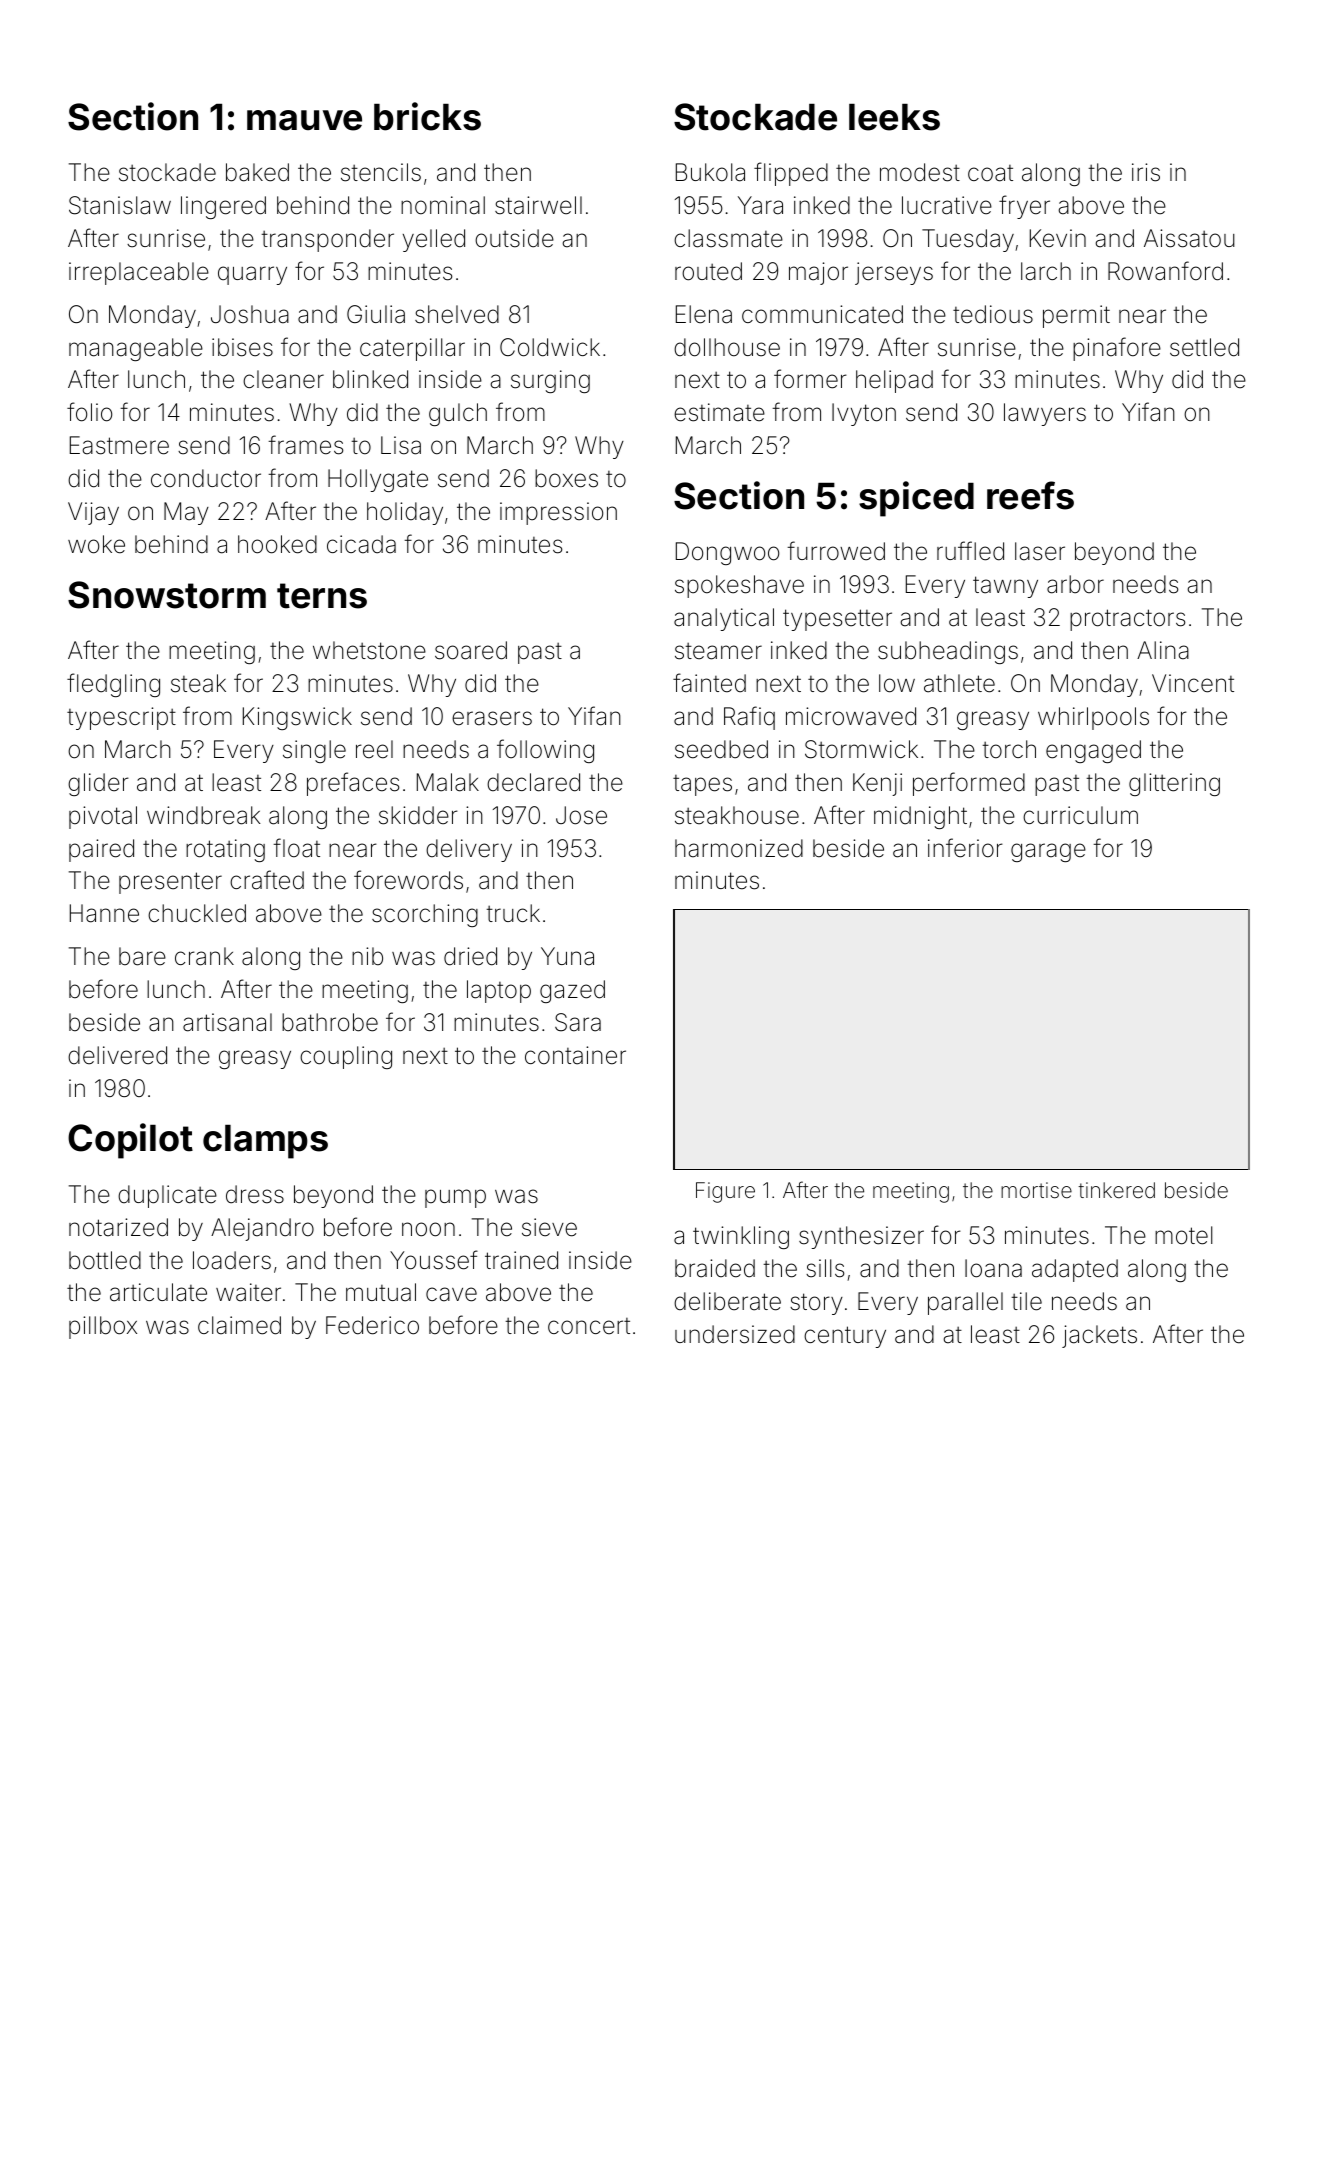  Describe the element at coordinates (1189, 238) in the screenshot. I see `Aissatou` at that location.
